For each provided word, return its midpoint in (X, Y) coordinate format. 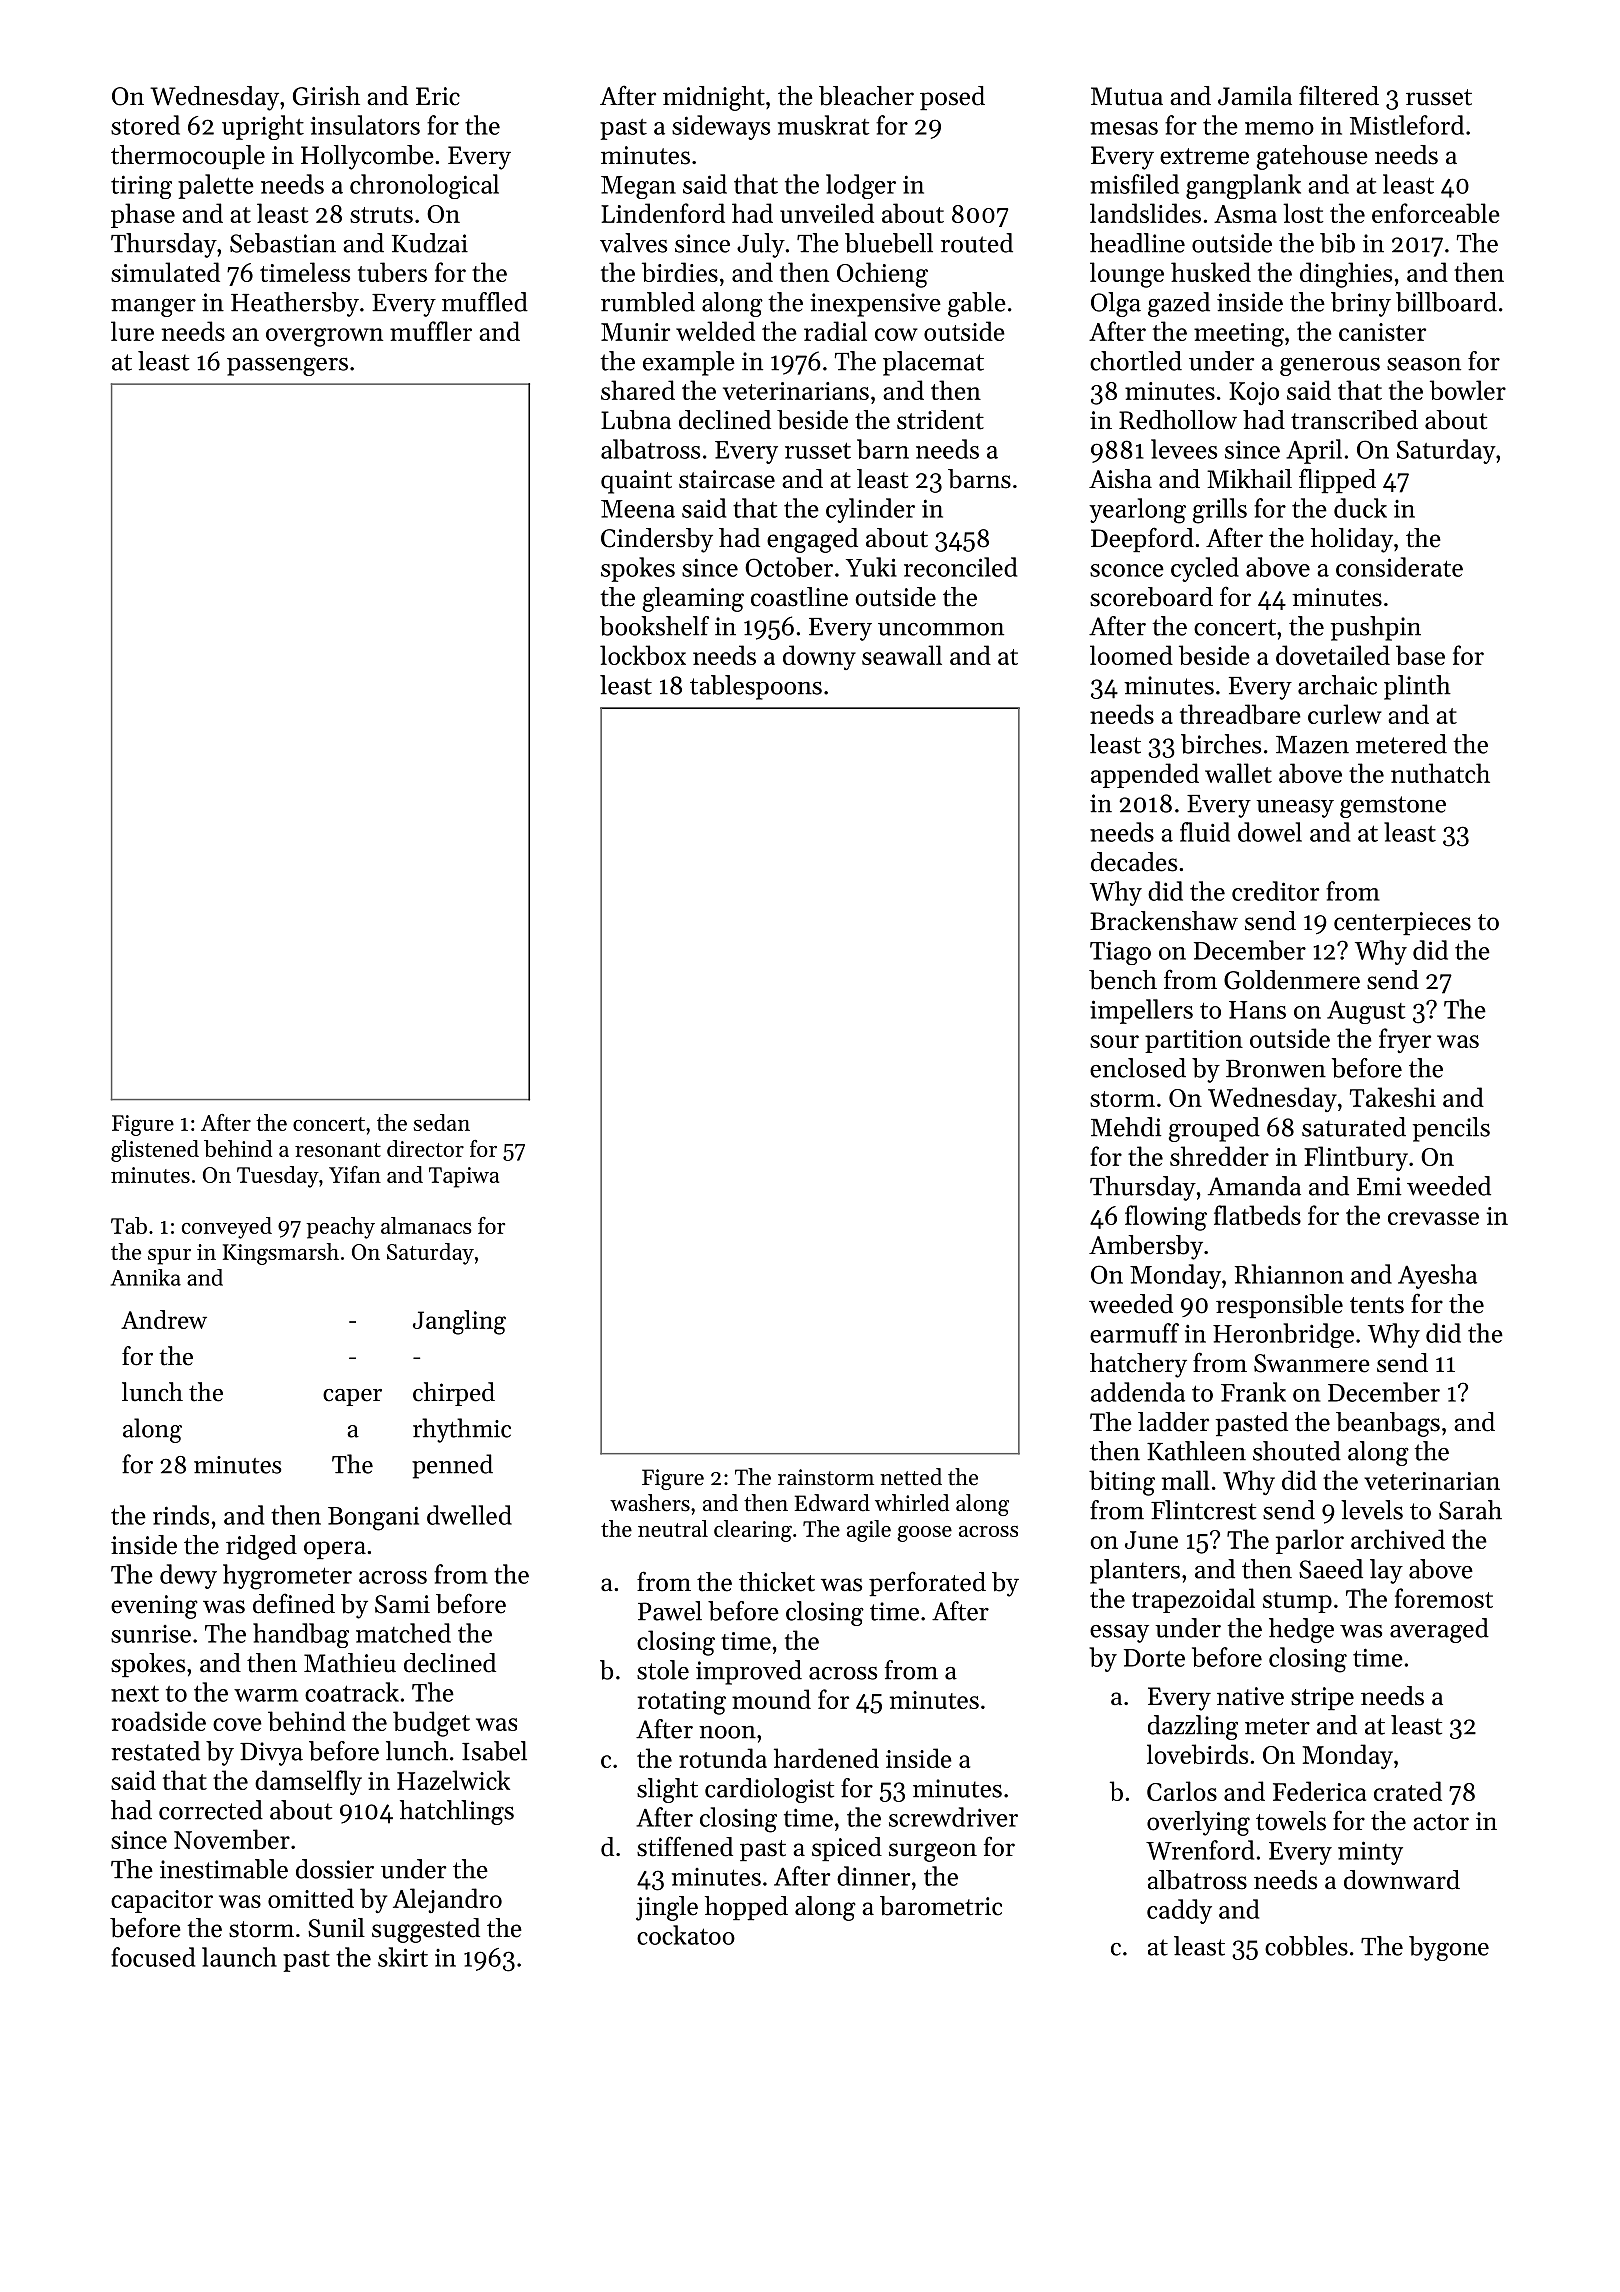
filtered (1339, 95)
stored (145, 125)
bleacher (866, 96)
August (1366, 1012)
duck (1360, 508)
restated (155, 1751)
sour (1114, 1041)
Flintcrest (1203, 1510)
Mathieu (350, 1663)
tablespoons (756, 687)
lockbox (643, 655)
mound (771, 1699)
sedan (442, 1122)
